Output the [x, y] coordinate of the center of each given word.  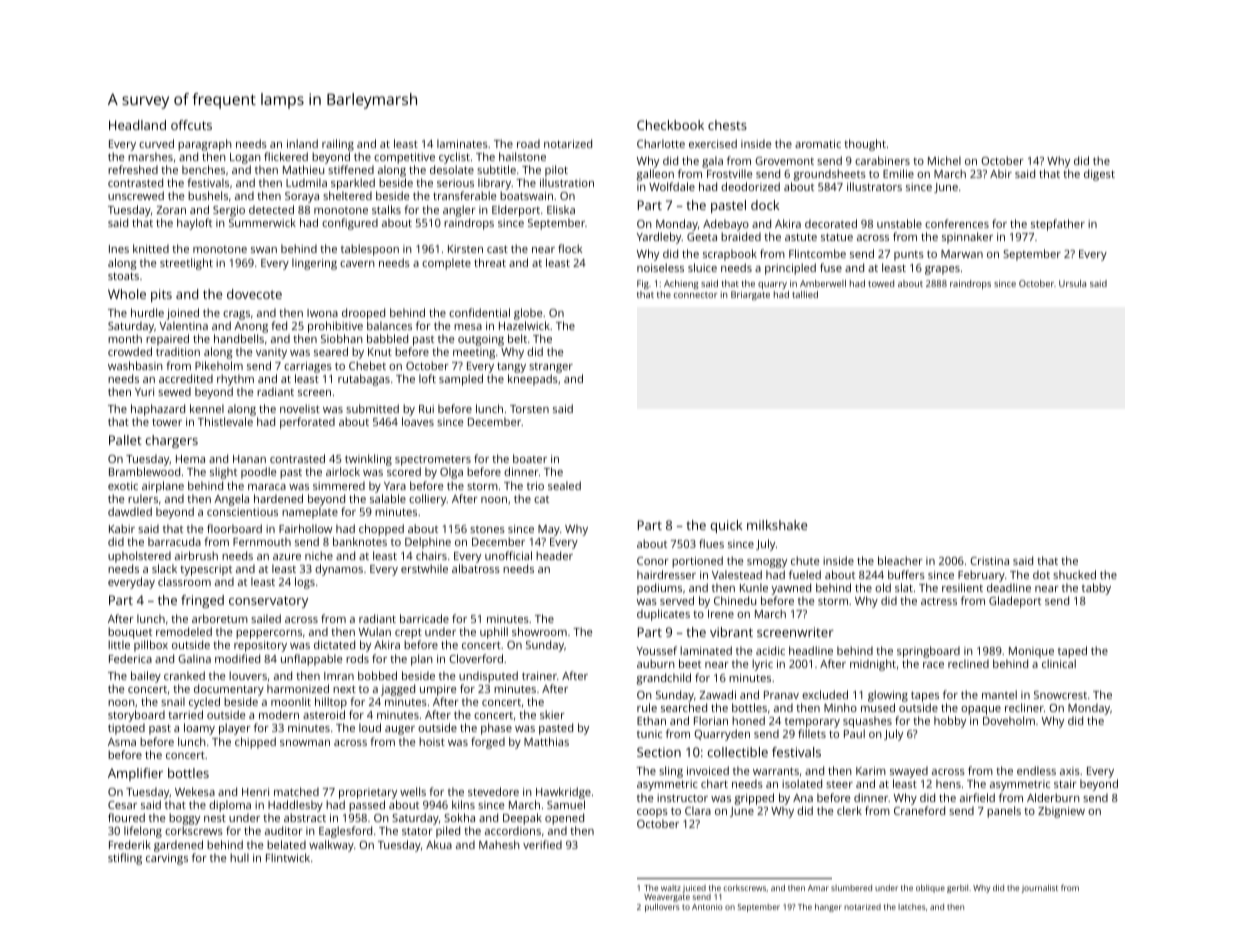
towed [881, 283]
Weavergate [667, 898]
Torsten [529, 409]
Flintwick [288, 857]
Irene [721, 614]
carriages [308, 367]
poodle [258, 473]
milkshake [777, 525]
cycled [204, 703]
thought [865, 145]
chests [727, 125]
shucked [1074, 574]
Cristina [989, 561]
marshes [150, 156]
